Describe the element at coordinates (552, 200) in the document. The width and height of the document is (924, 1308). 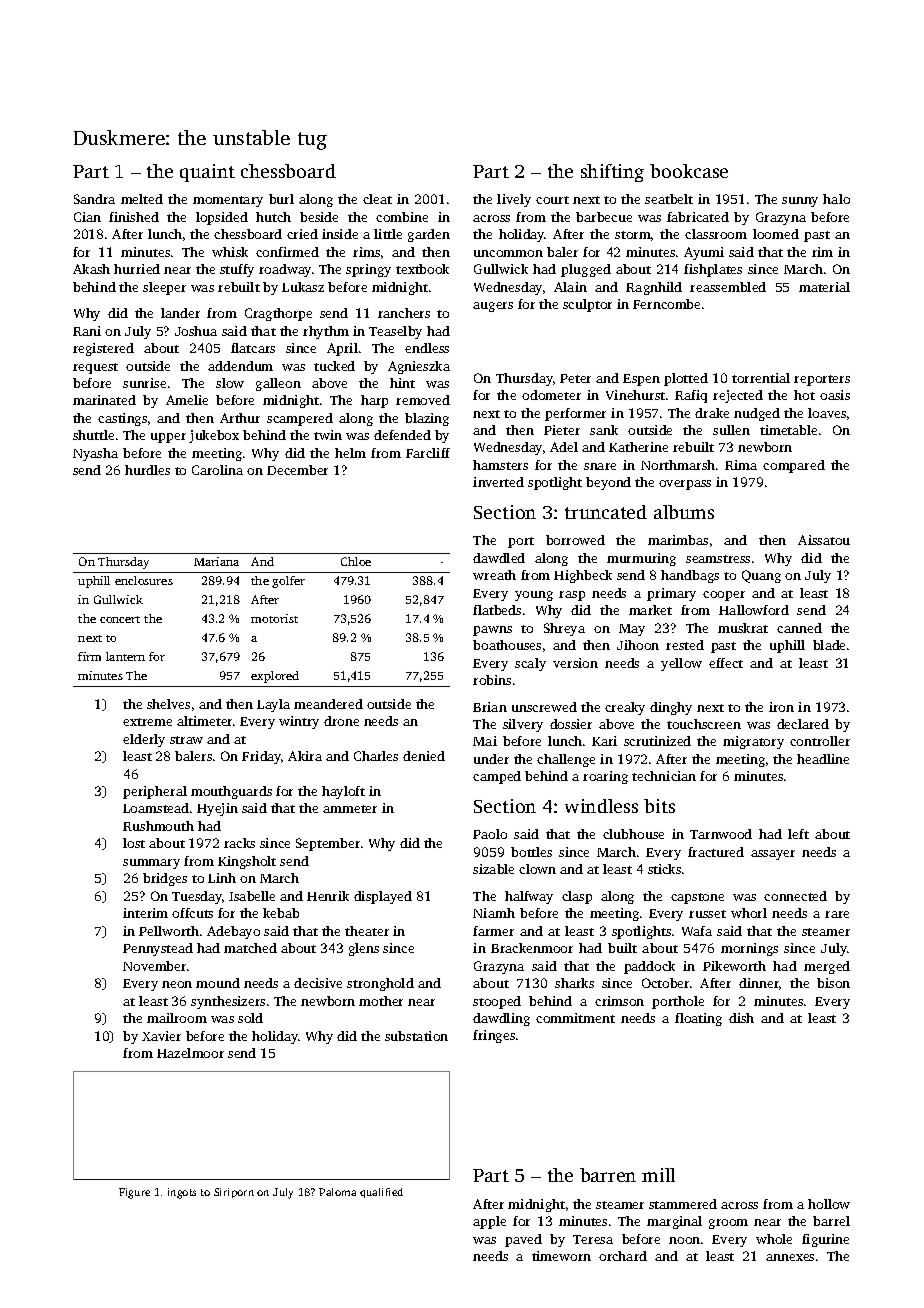
I see `court` at that location.
